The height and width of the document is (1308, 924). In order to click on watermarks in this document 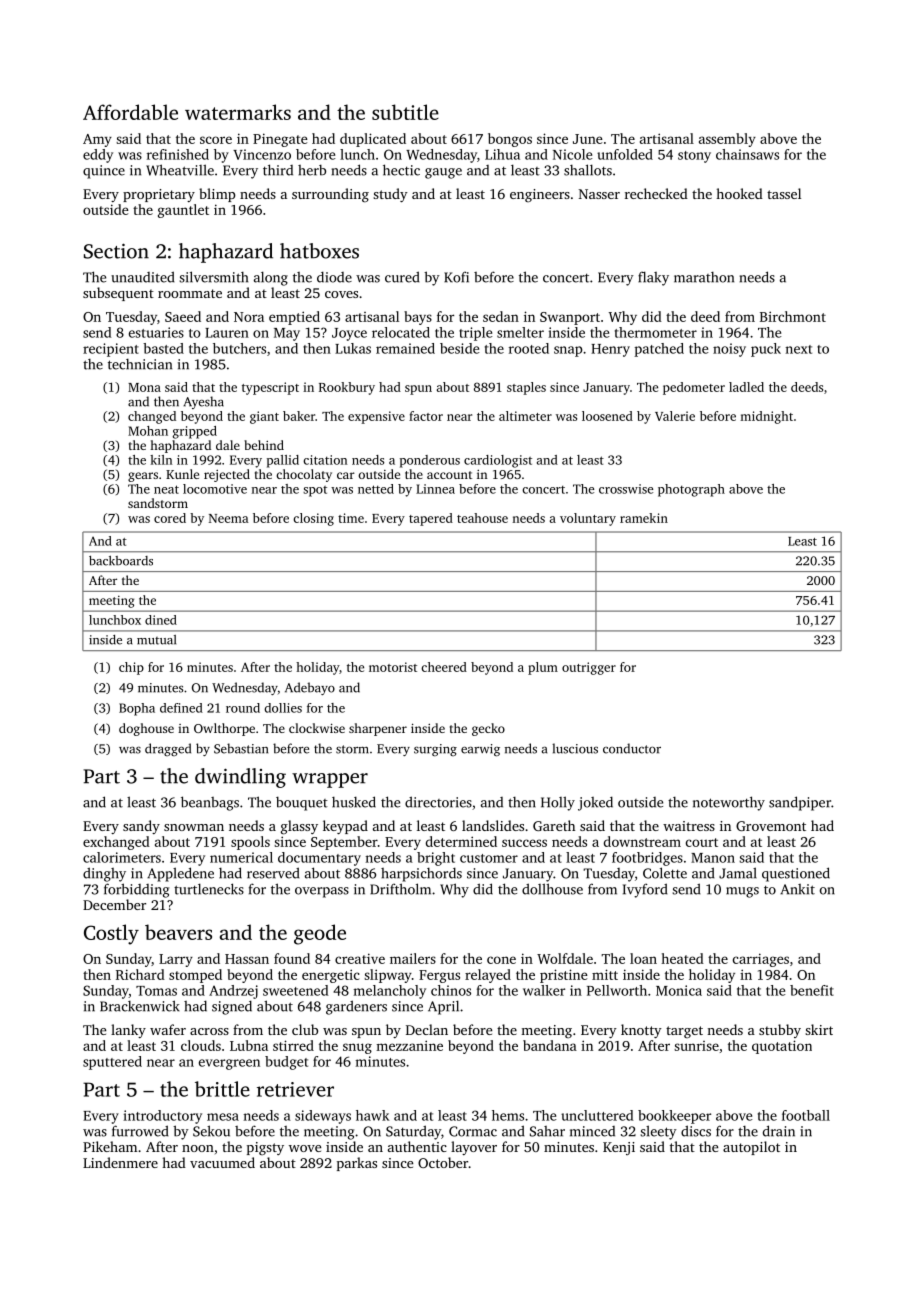, I will do `click(238, 112)`.
